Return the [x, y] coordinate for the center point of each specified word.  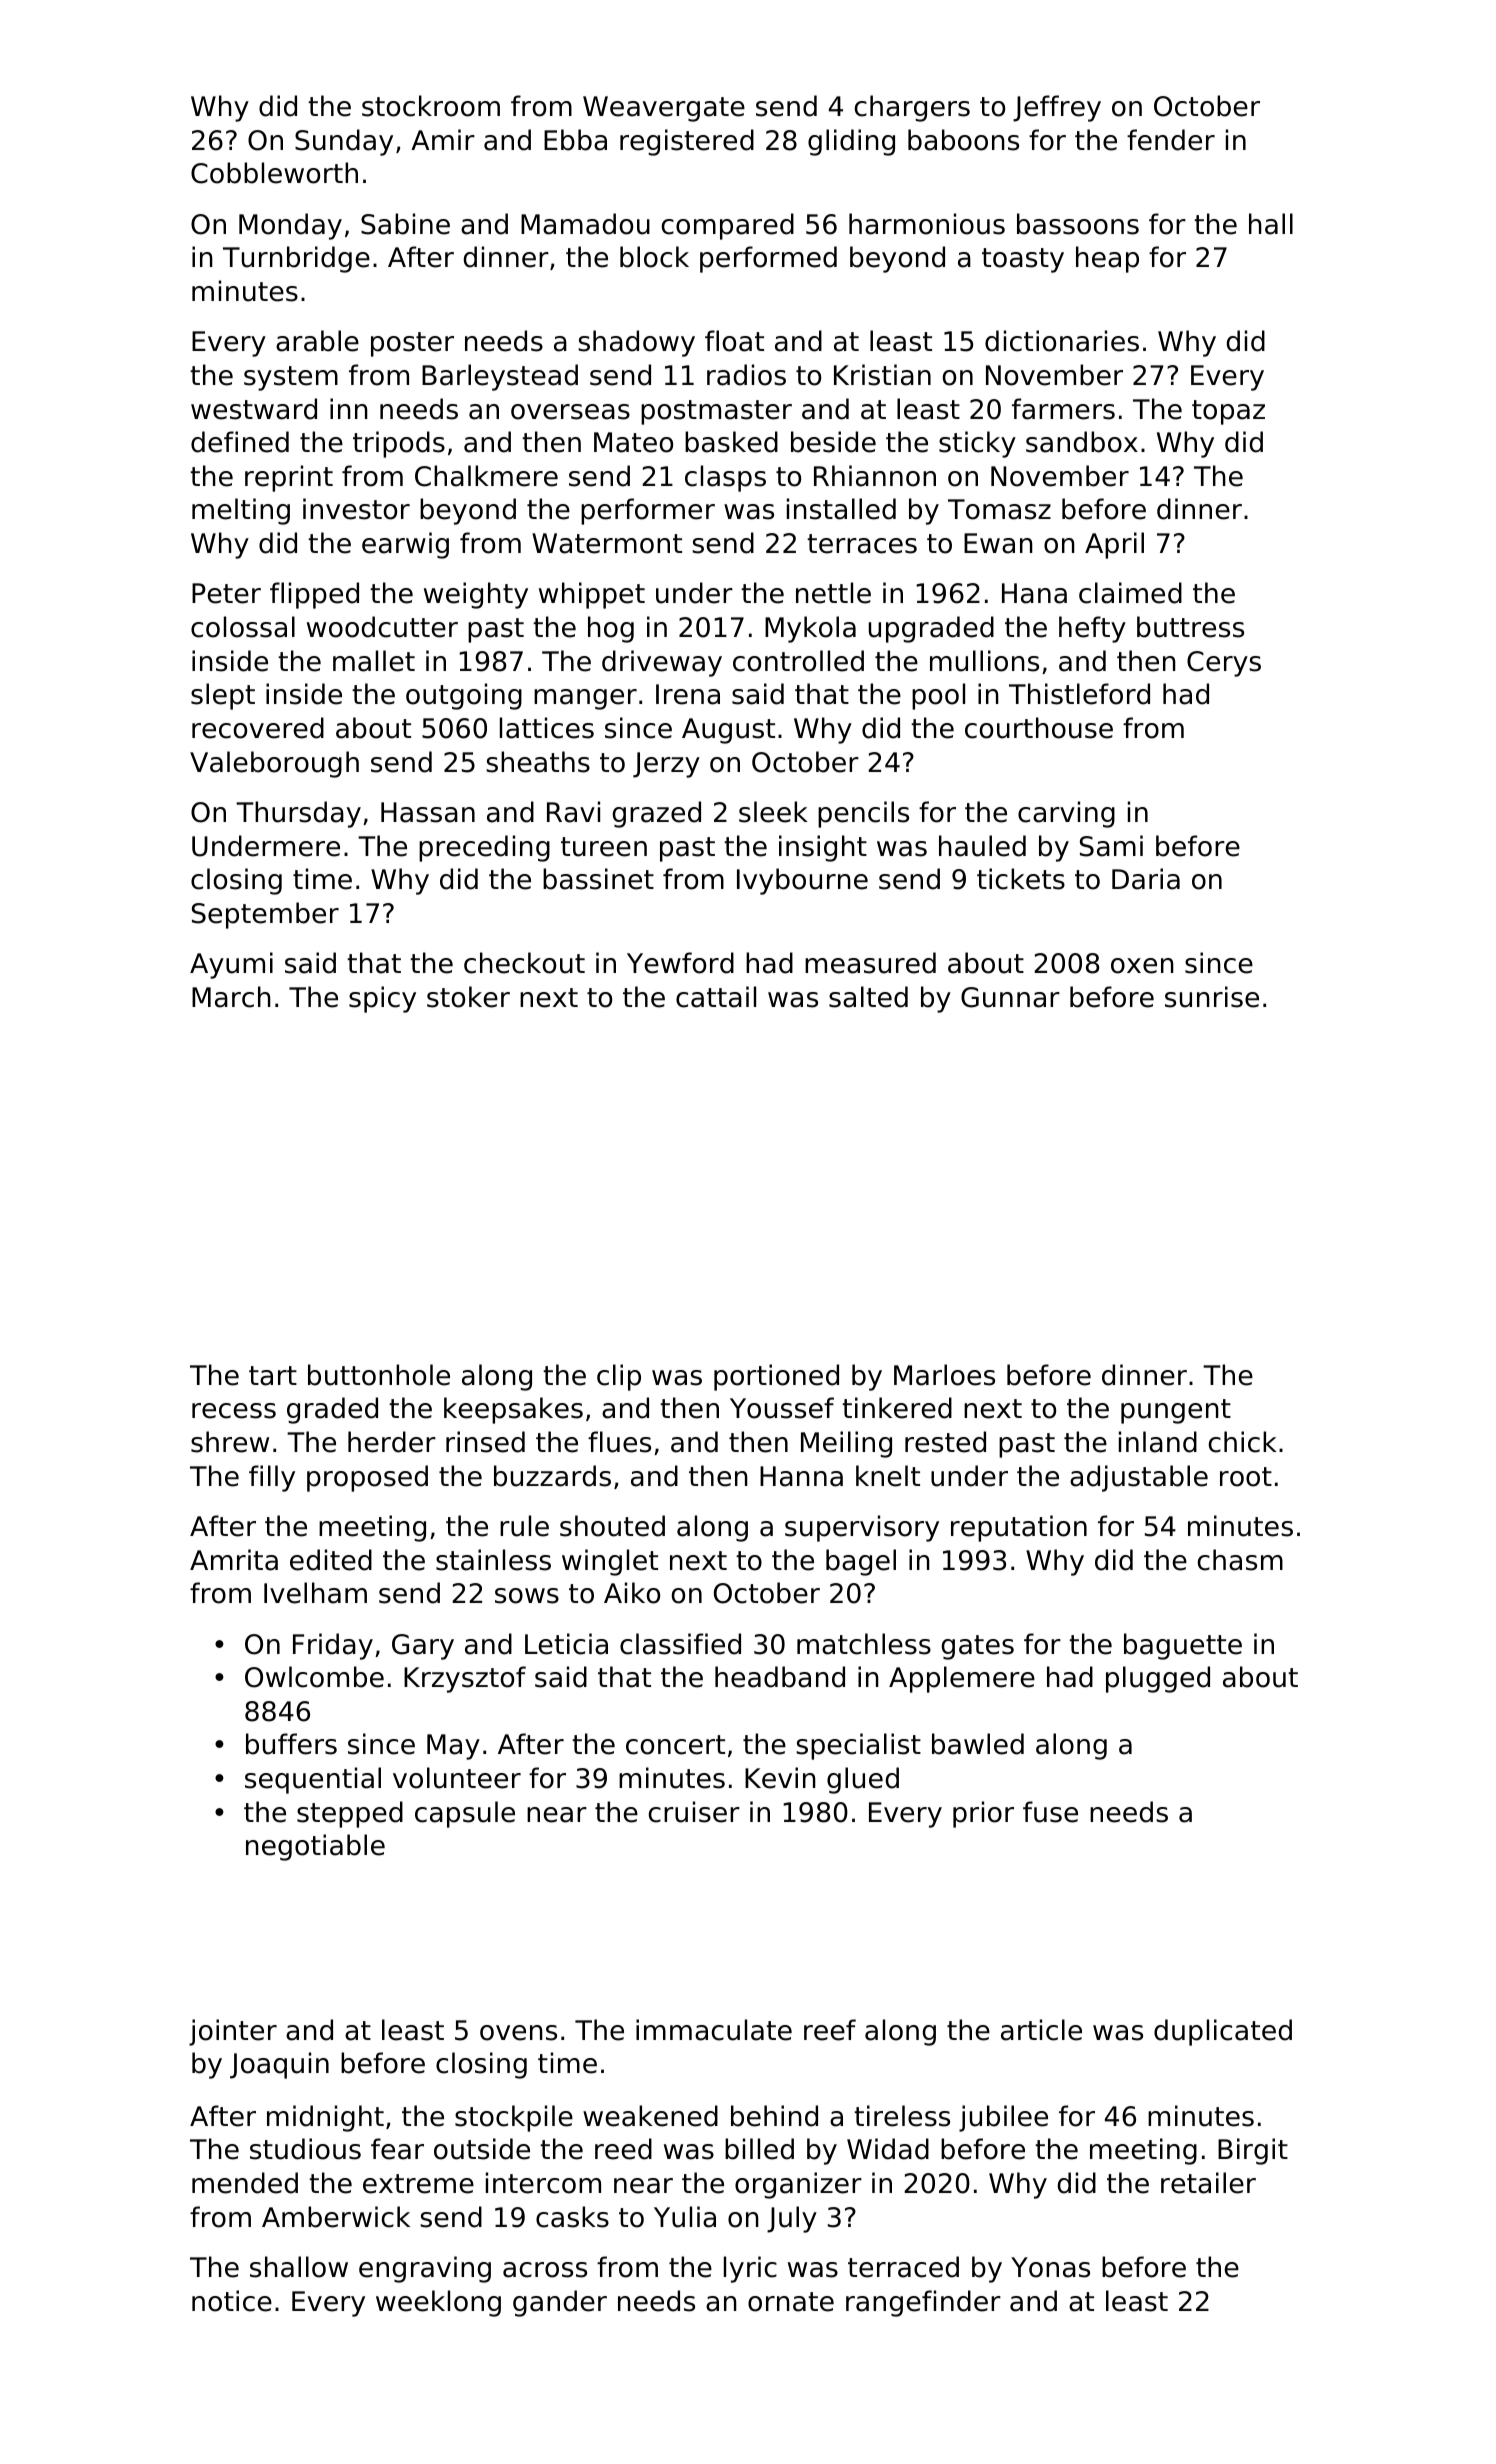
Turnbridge [296, 259]
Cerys [1224, 664]
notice [232, 2301]
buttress [1190, 627]
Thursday [298, 814]
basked [731, 442]
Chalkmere [486, 476]
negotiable [315, 1847]
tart [273, 1376]
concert [675, 1745]
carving [1066, 814]
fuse [1050, 1812]
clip [619, 1377]
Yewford [680, 963]
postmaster [716, 412]
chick [1243, 1442]
